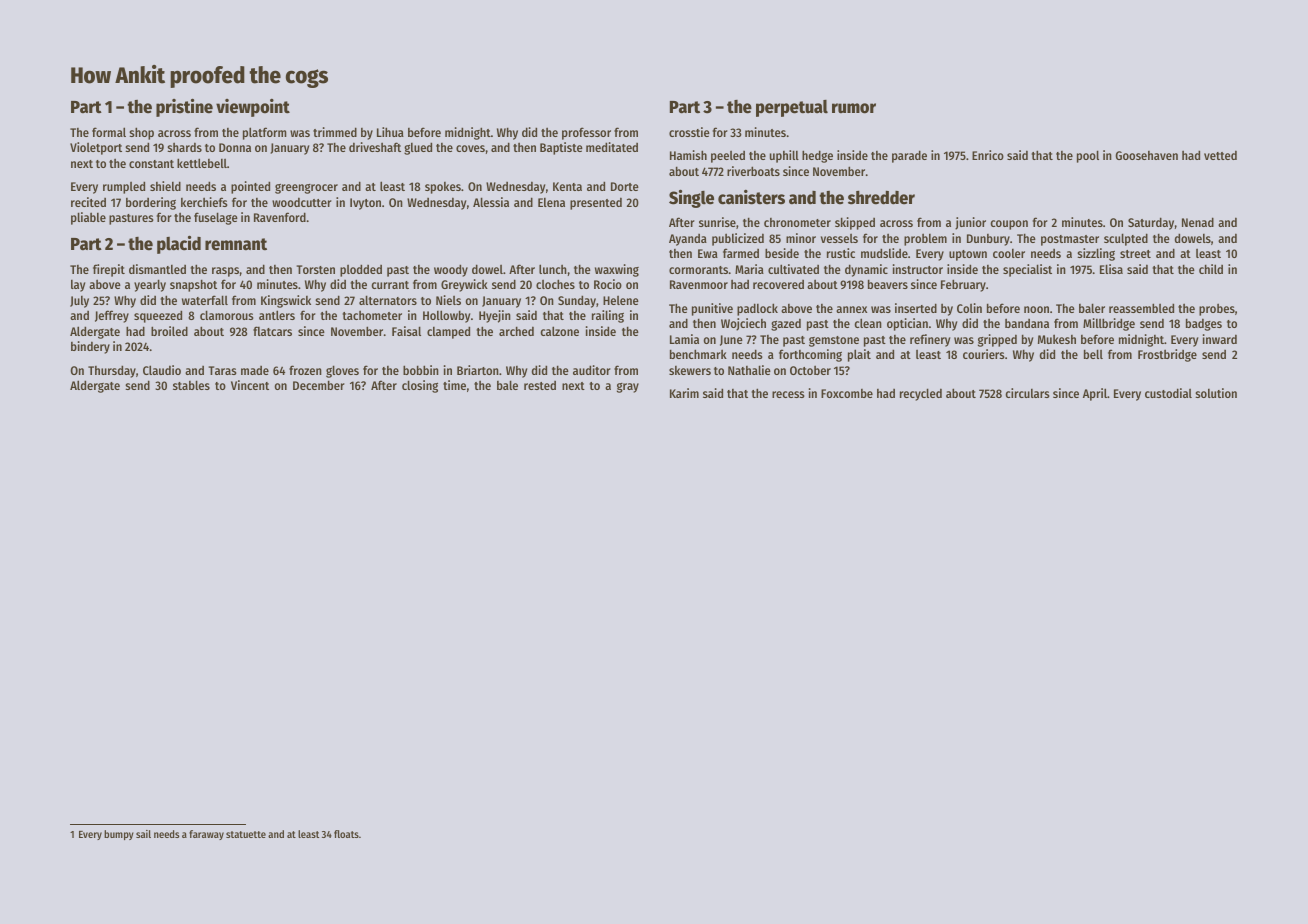  I want to click on December, so click(319, 385).
